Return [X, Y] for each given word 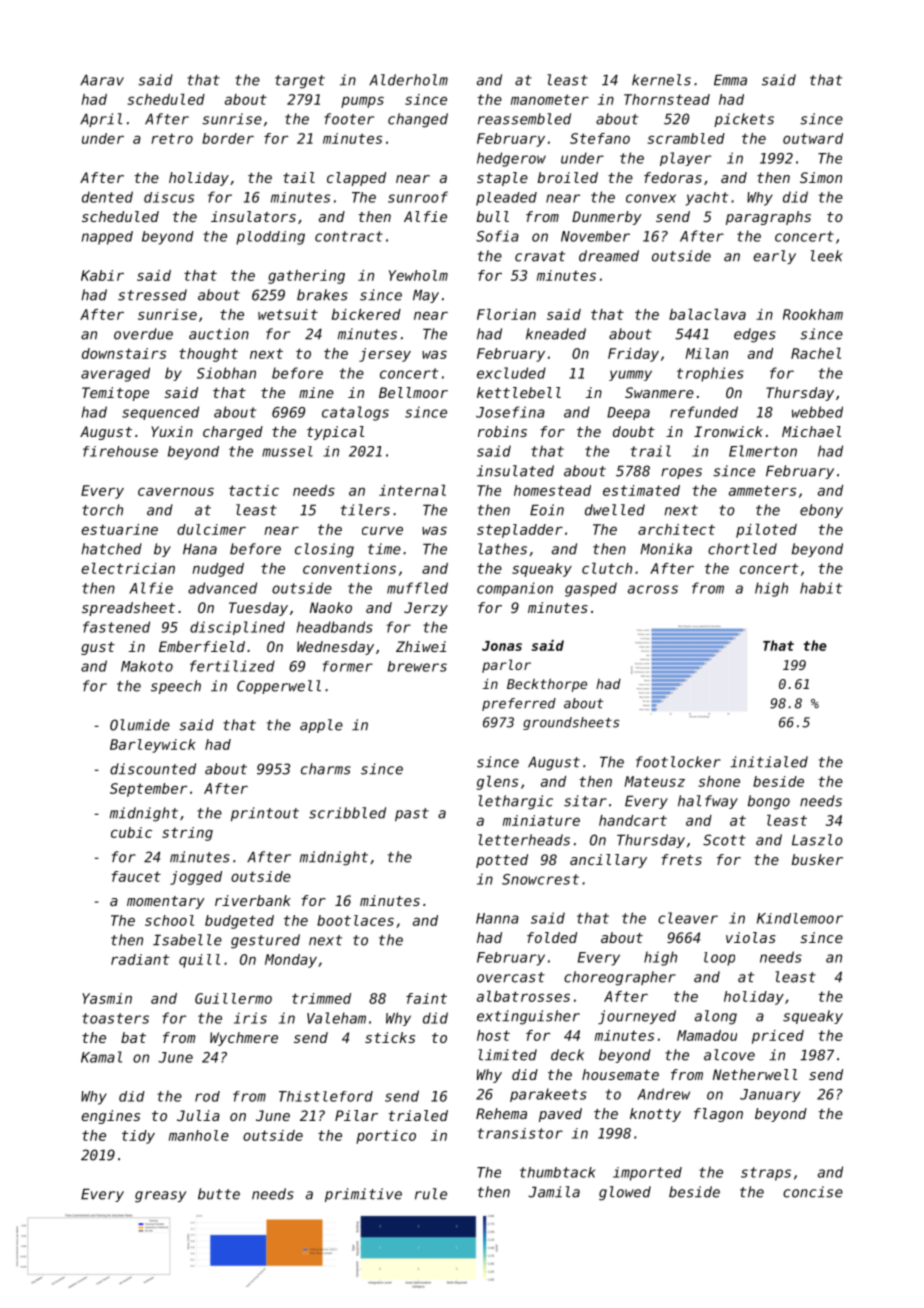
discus [169, 197]
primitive [363, 1195]
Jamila [554, 1192]
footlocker [678, 762]
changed [418, 120]
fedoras [673, 177]
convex [651, 198]
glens [497, 782]
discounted [153, 769]
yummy [630, 375]
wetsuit [288, 314]
